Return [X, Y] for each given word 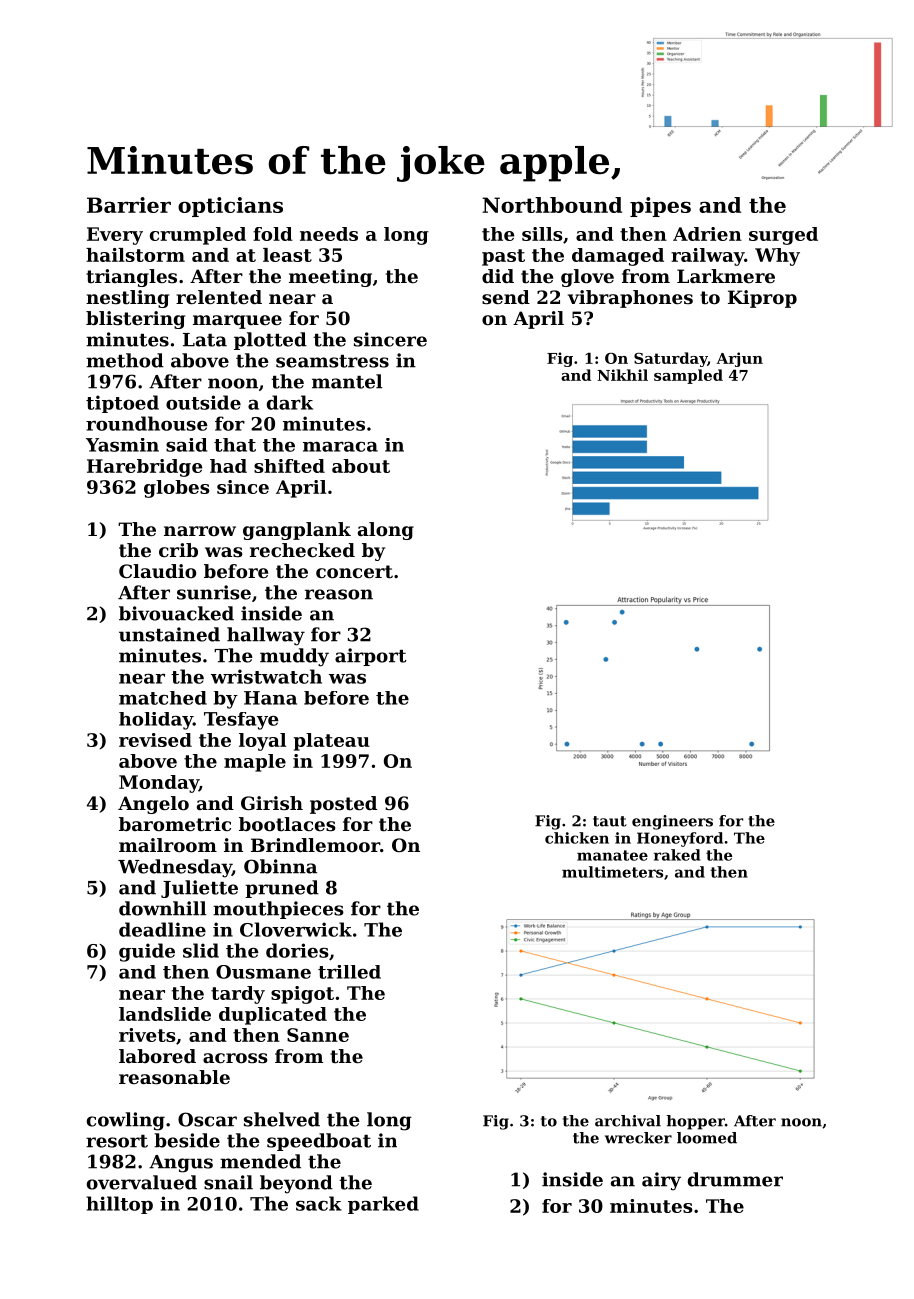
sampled [688, 376]
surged [783, 236]
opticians [230, 207]
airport [371, 657]
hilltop [119, 1205]
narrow [200, 531]
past [503, 257]
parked [383, 1205]
